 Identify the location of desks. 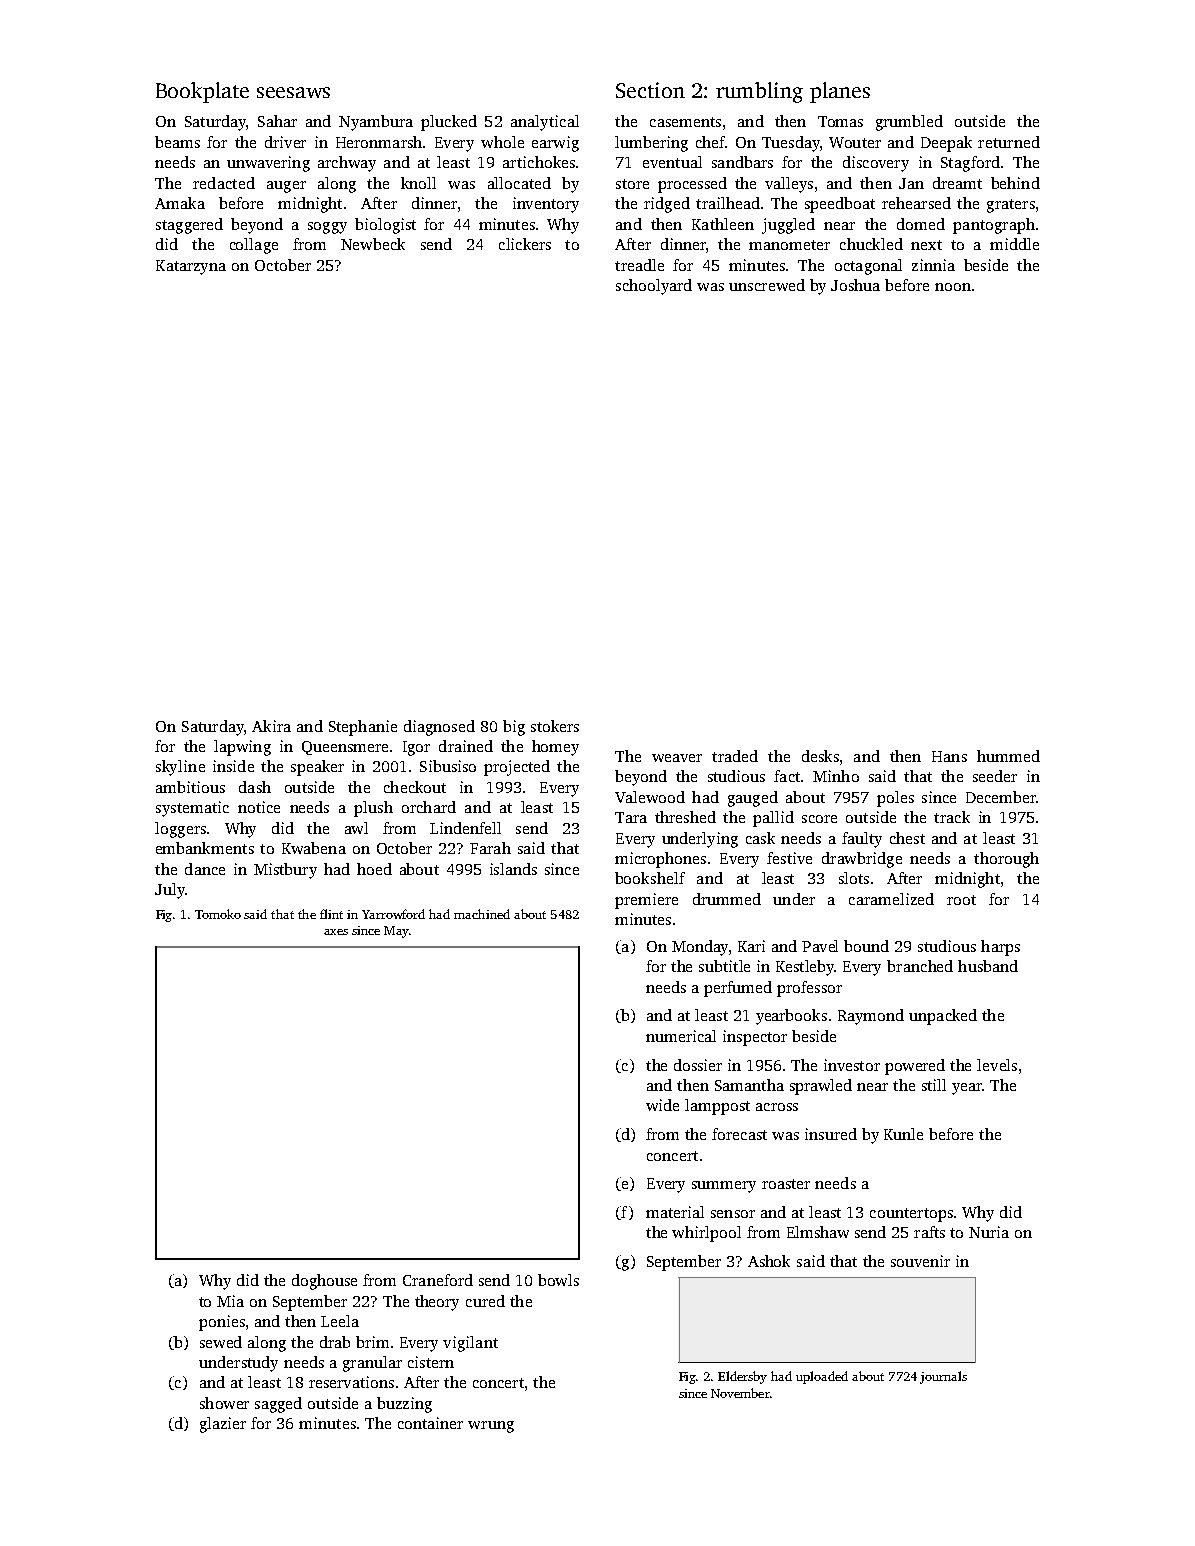
(820, 756).
